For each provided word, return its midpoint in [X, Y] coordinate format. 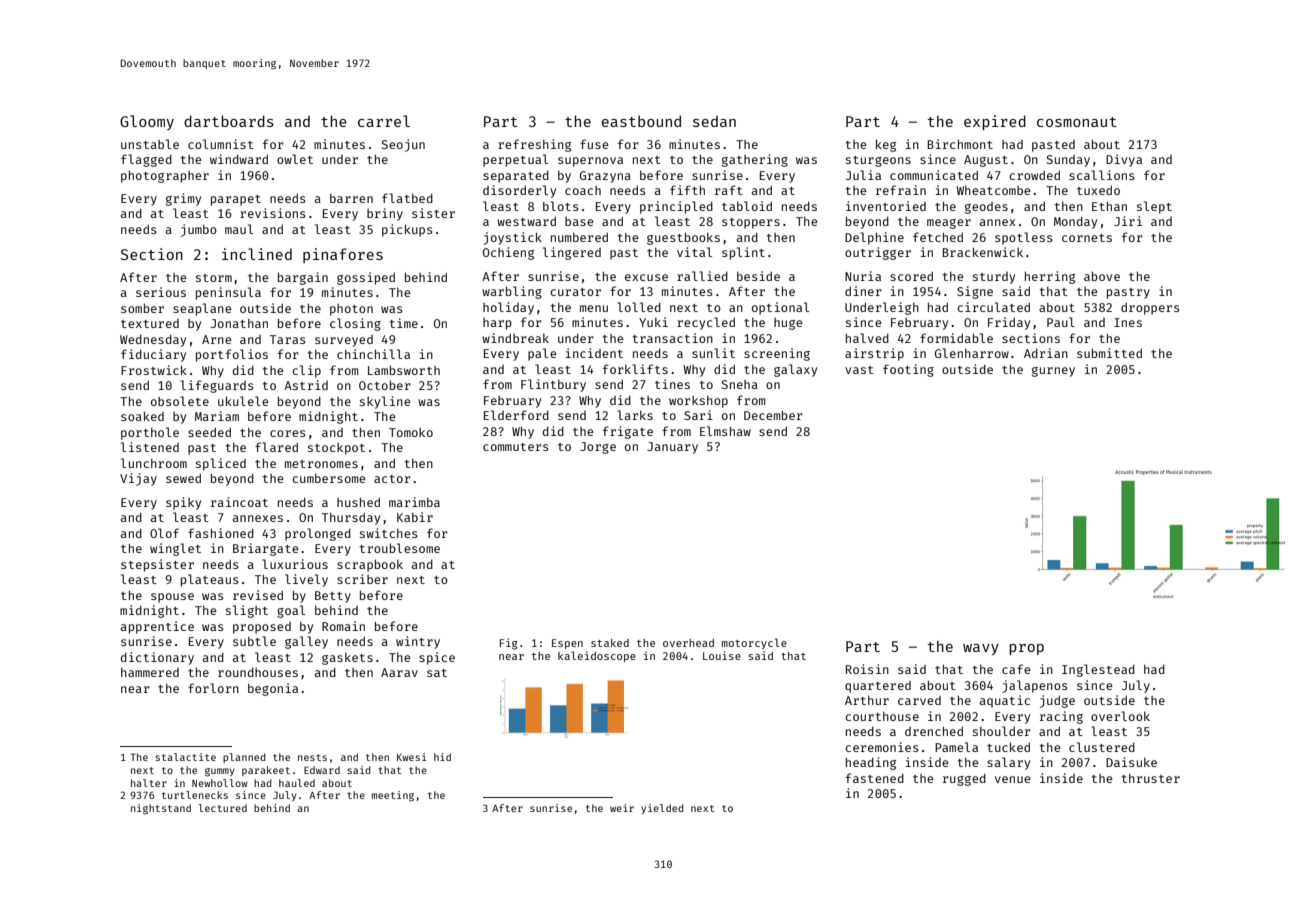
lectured [222, 808]
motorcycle [754, 643]
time [404, 323]
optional [780, 308]
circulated [993, 307]
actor [392, 479]
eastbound [641, 121]
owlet [295, 159]
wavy [981, 649]
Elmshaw [725, 431]
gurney [1053, 372]
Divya [1124, 160]
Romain [343, 626]
